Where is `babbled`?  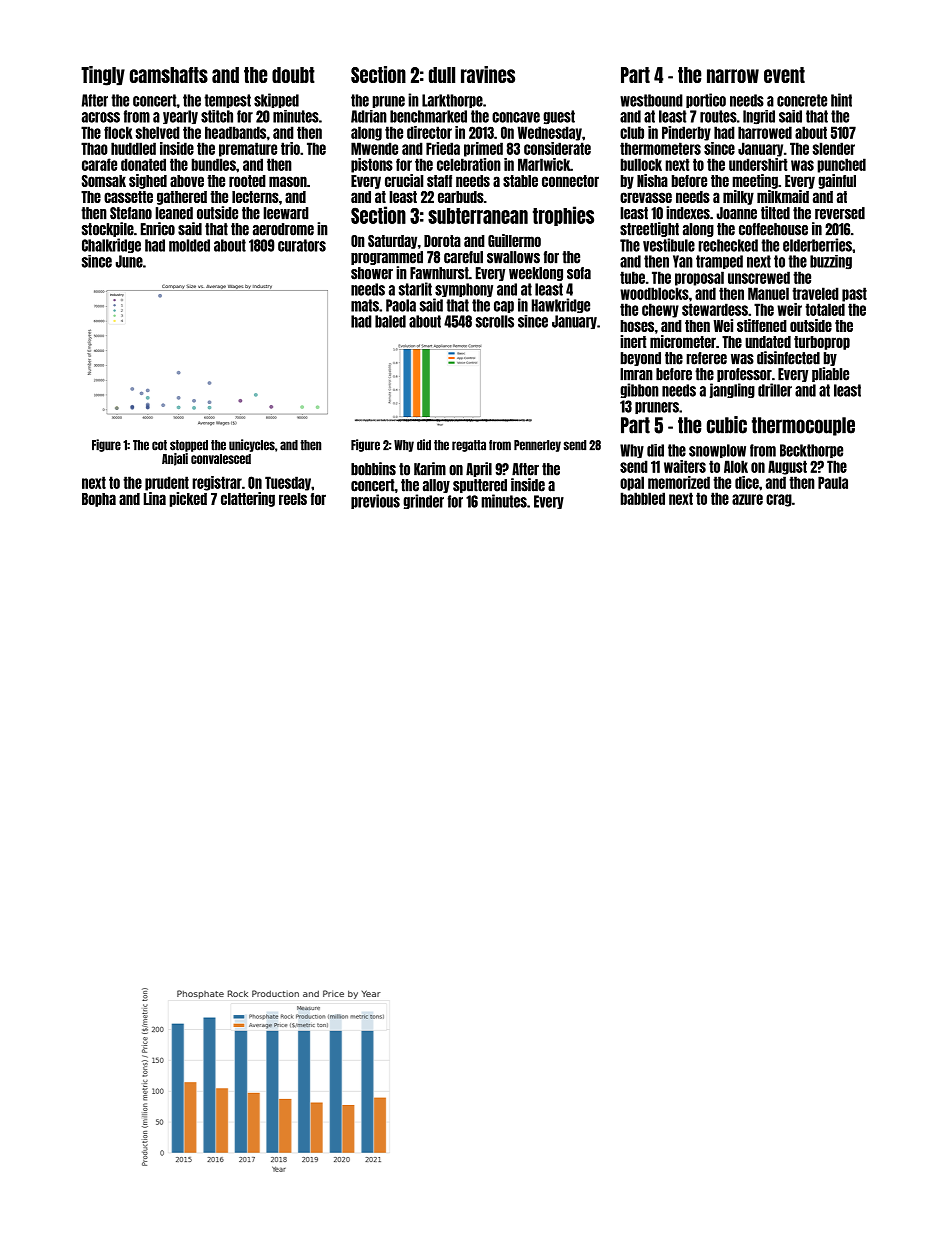
babbled is located at coordinates (643, 498).
